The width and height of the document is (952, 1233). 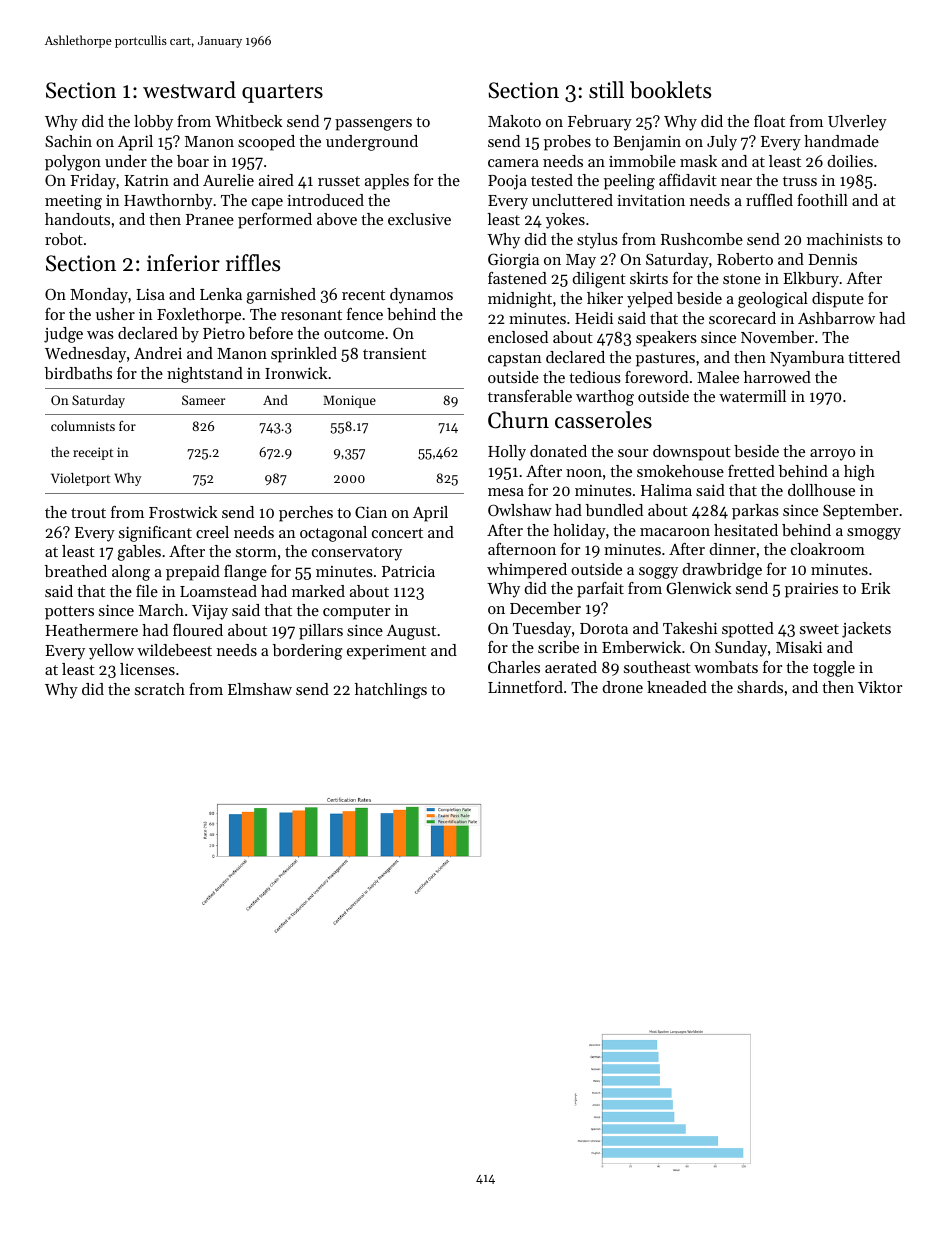 I want to click on Viktor, so click(x=880, y=687).
